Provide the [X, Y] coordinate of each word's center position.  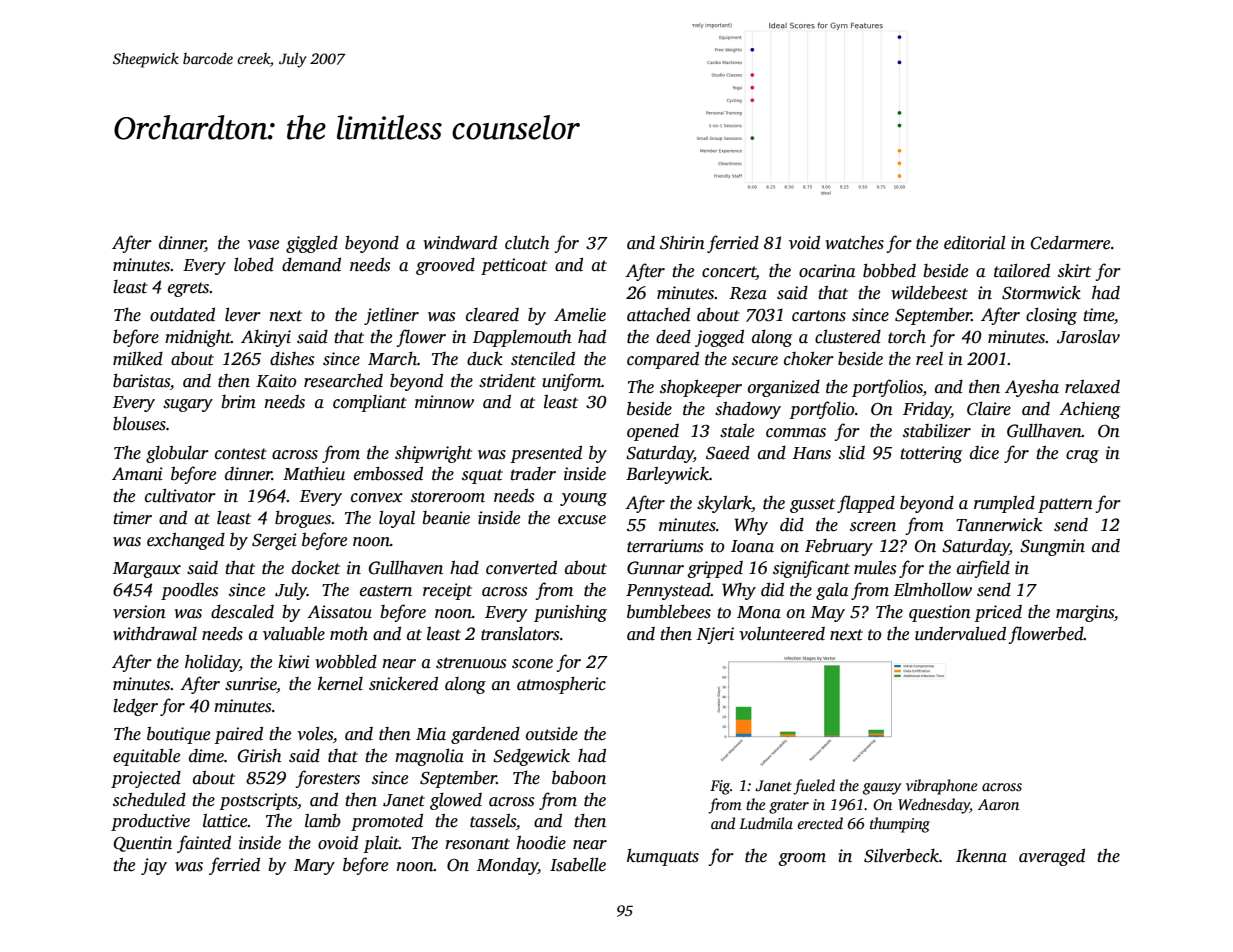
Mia [431, 734]
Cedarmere [1070, 243]
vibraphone [941, 787]
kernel [340, 683]
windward [460, 242]
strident [507, 381]
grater [789, 807]
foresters [327, 779]
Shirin [682, 242]
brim [238, 402]
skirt [1074, 270]
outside [552, 733]
